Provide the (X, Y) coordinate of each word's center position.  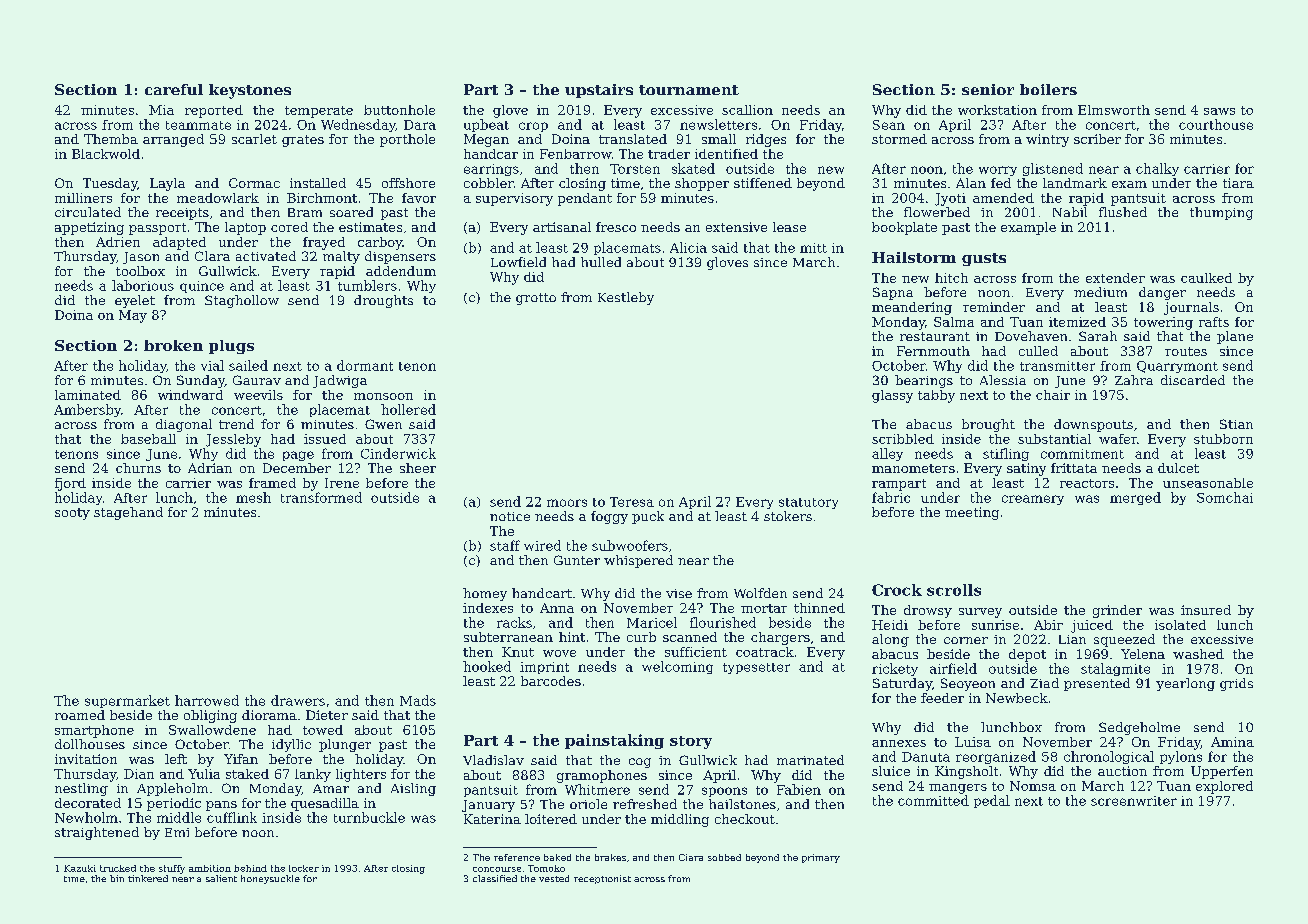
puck (648, 517)
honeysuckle (270, 879)
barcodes (551, 681)
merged (1135, 498)
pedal (992, 801)
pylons (1181, 757)
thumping (1221, 213)
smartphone (94, 731)
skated (693, 168)
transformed (321, 497)
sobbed (724, 857)
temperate (319, 112)
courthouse (1216, 124)
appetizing (89, 228)
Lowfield (518, 262)
